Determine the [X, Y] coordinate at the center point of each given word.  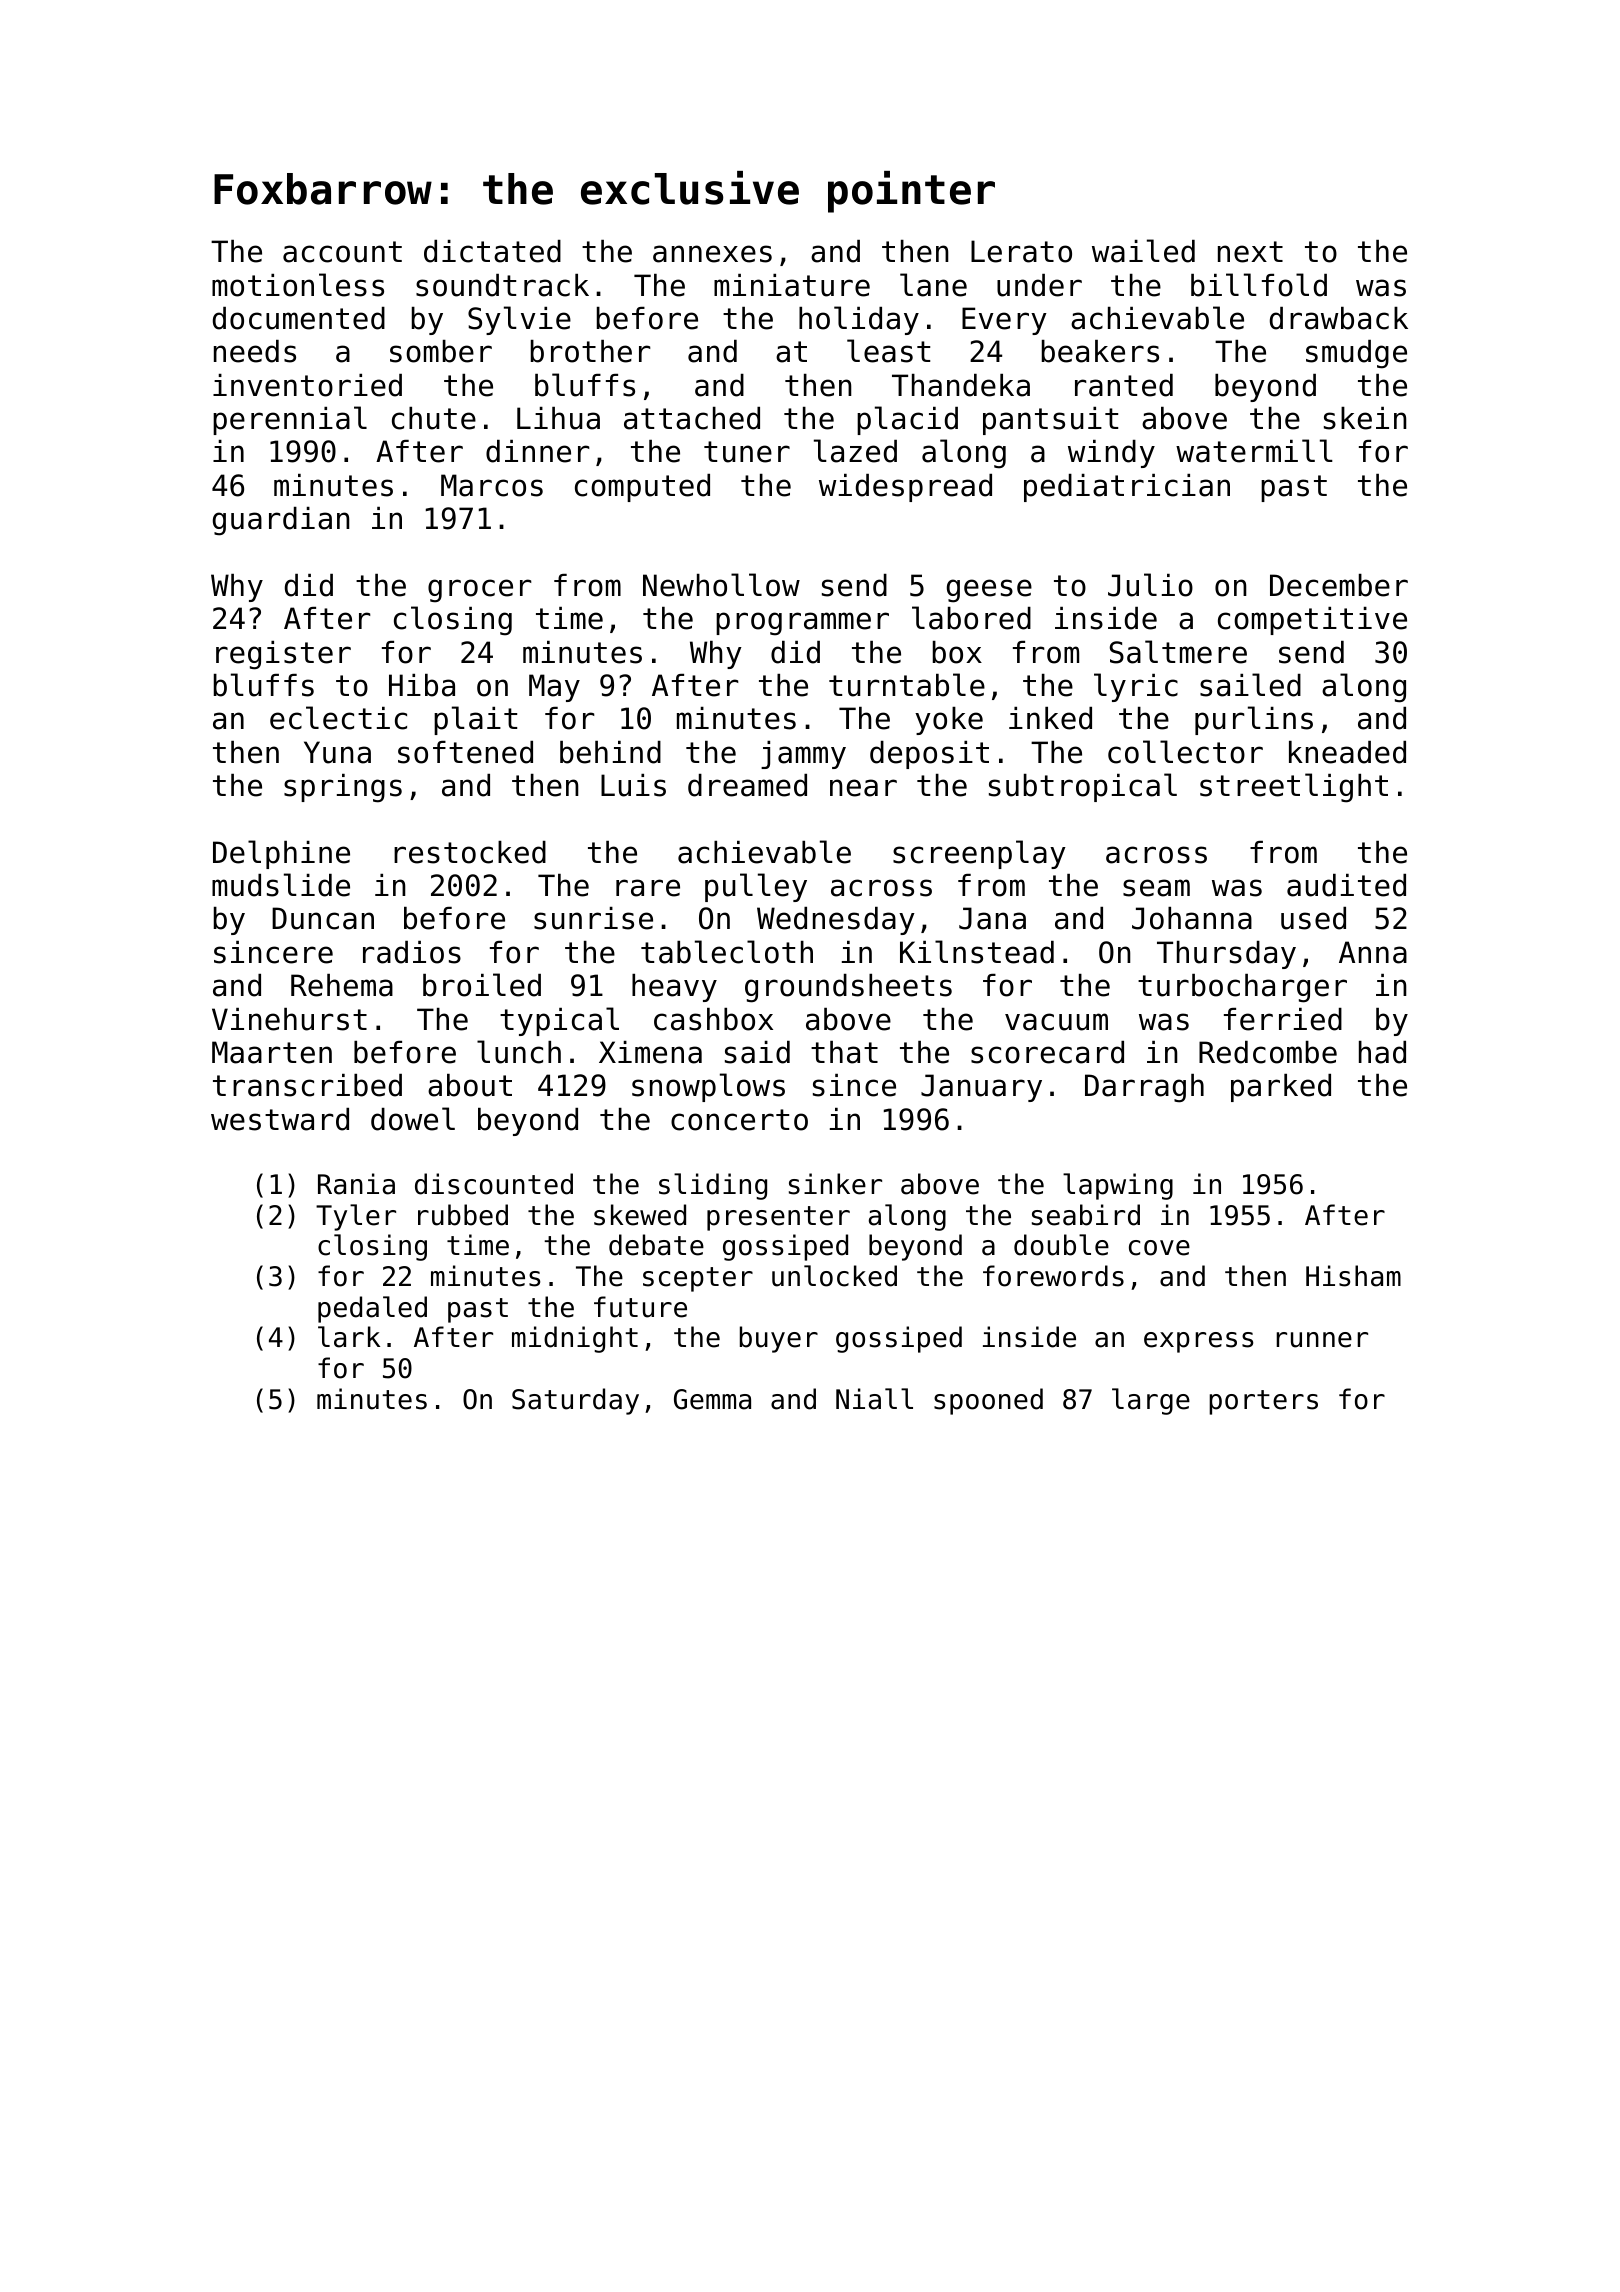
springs [343, 788]
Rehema [342, 985]
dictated [492, 251]
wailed [1143, 251]
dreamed [747, 785]
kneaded [1347, 752]
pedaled [372, 1309]
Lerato [1021, 251]
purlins [1254, 720]
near [863, 788]
